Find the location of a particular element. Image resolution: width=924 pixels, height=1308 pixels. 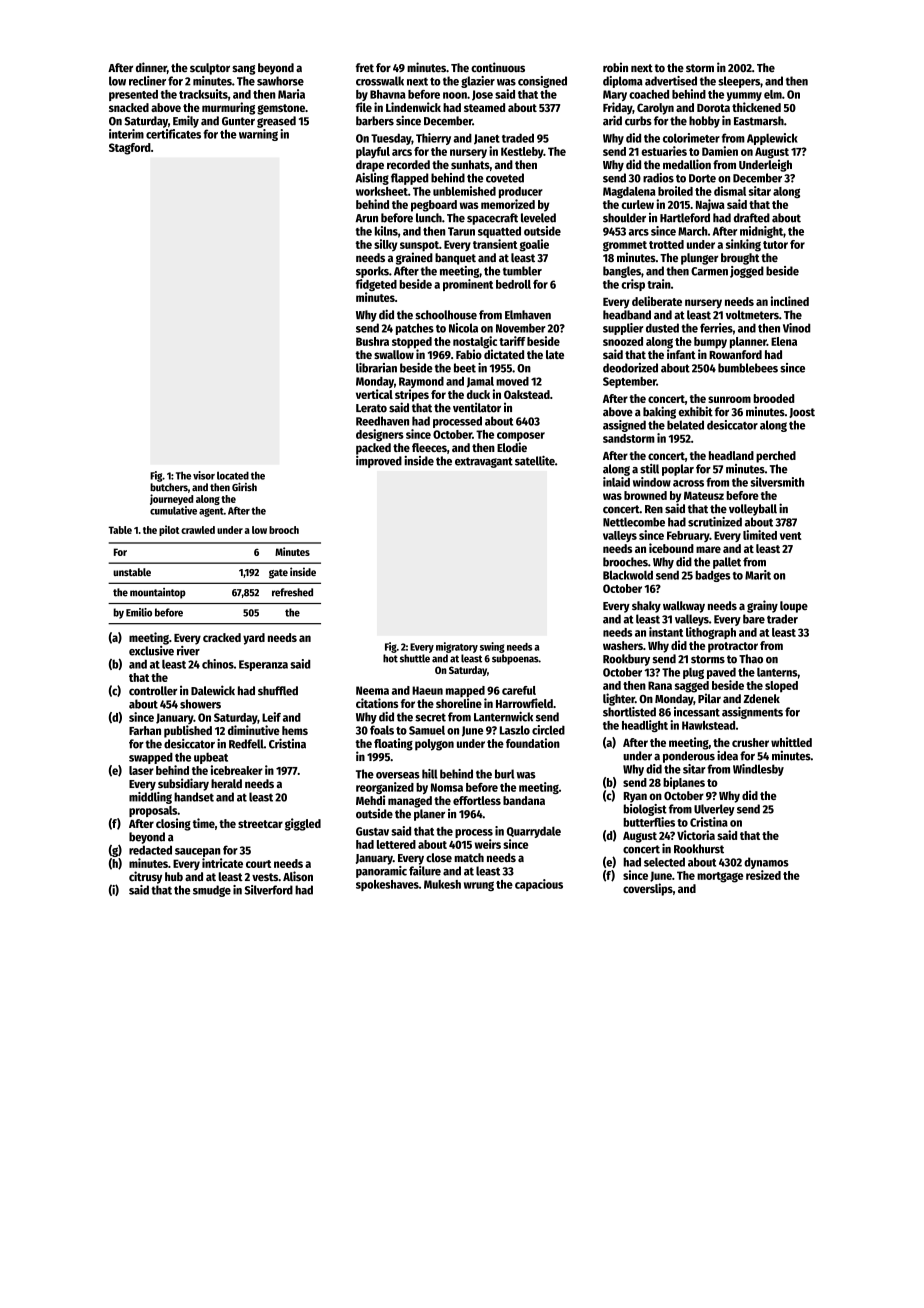

September is located at coordinates (629, 382).
